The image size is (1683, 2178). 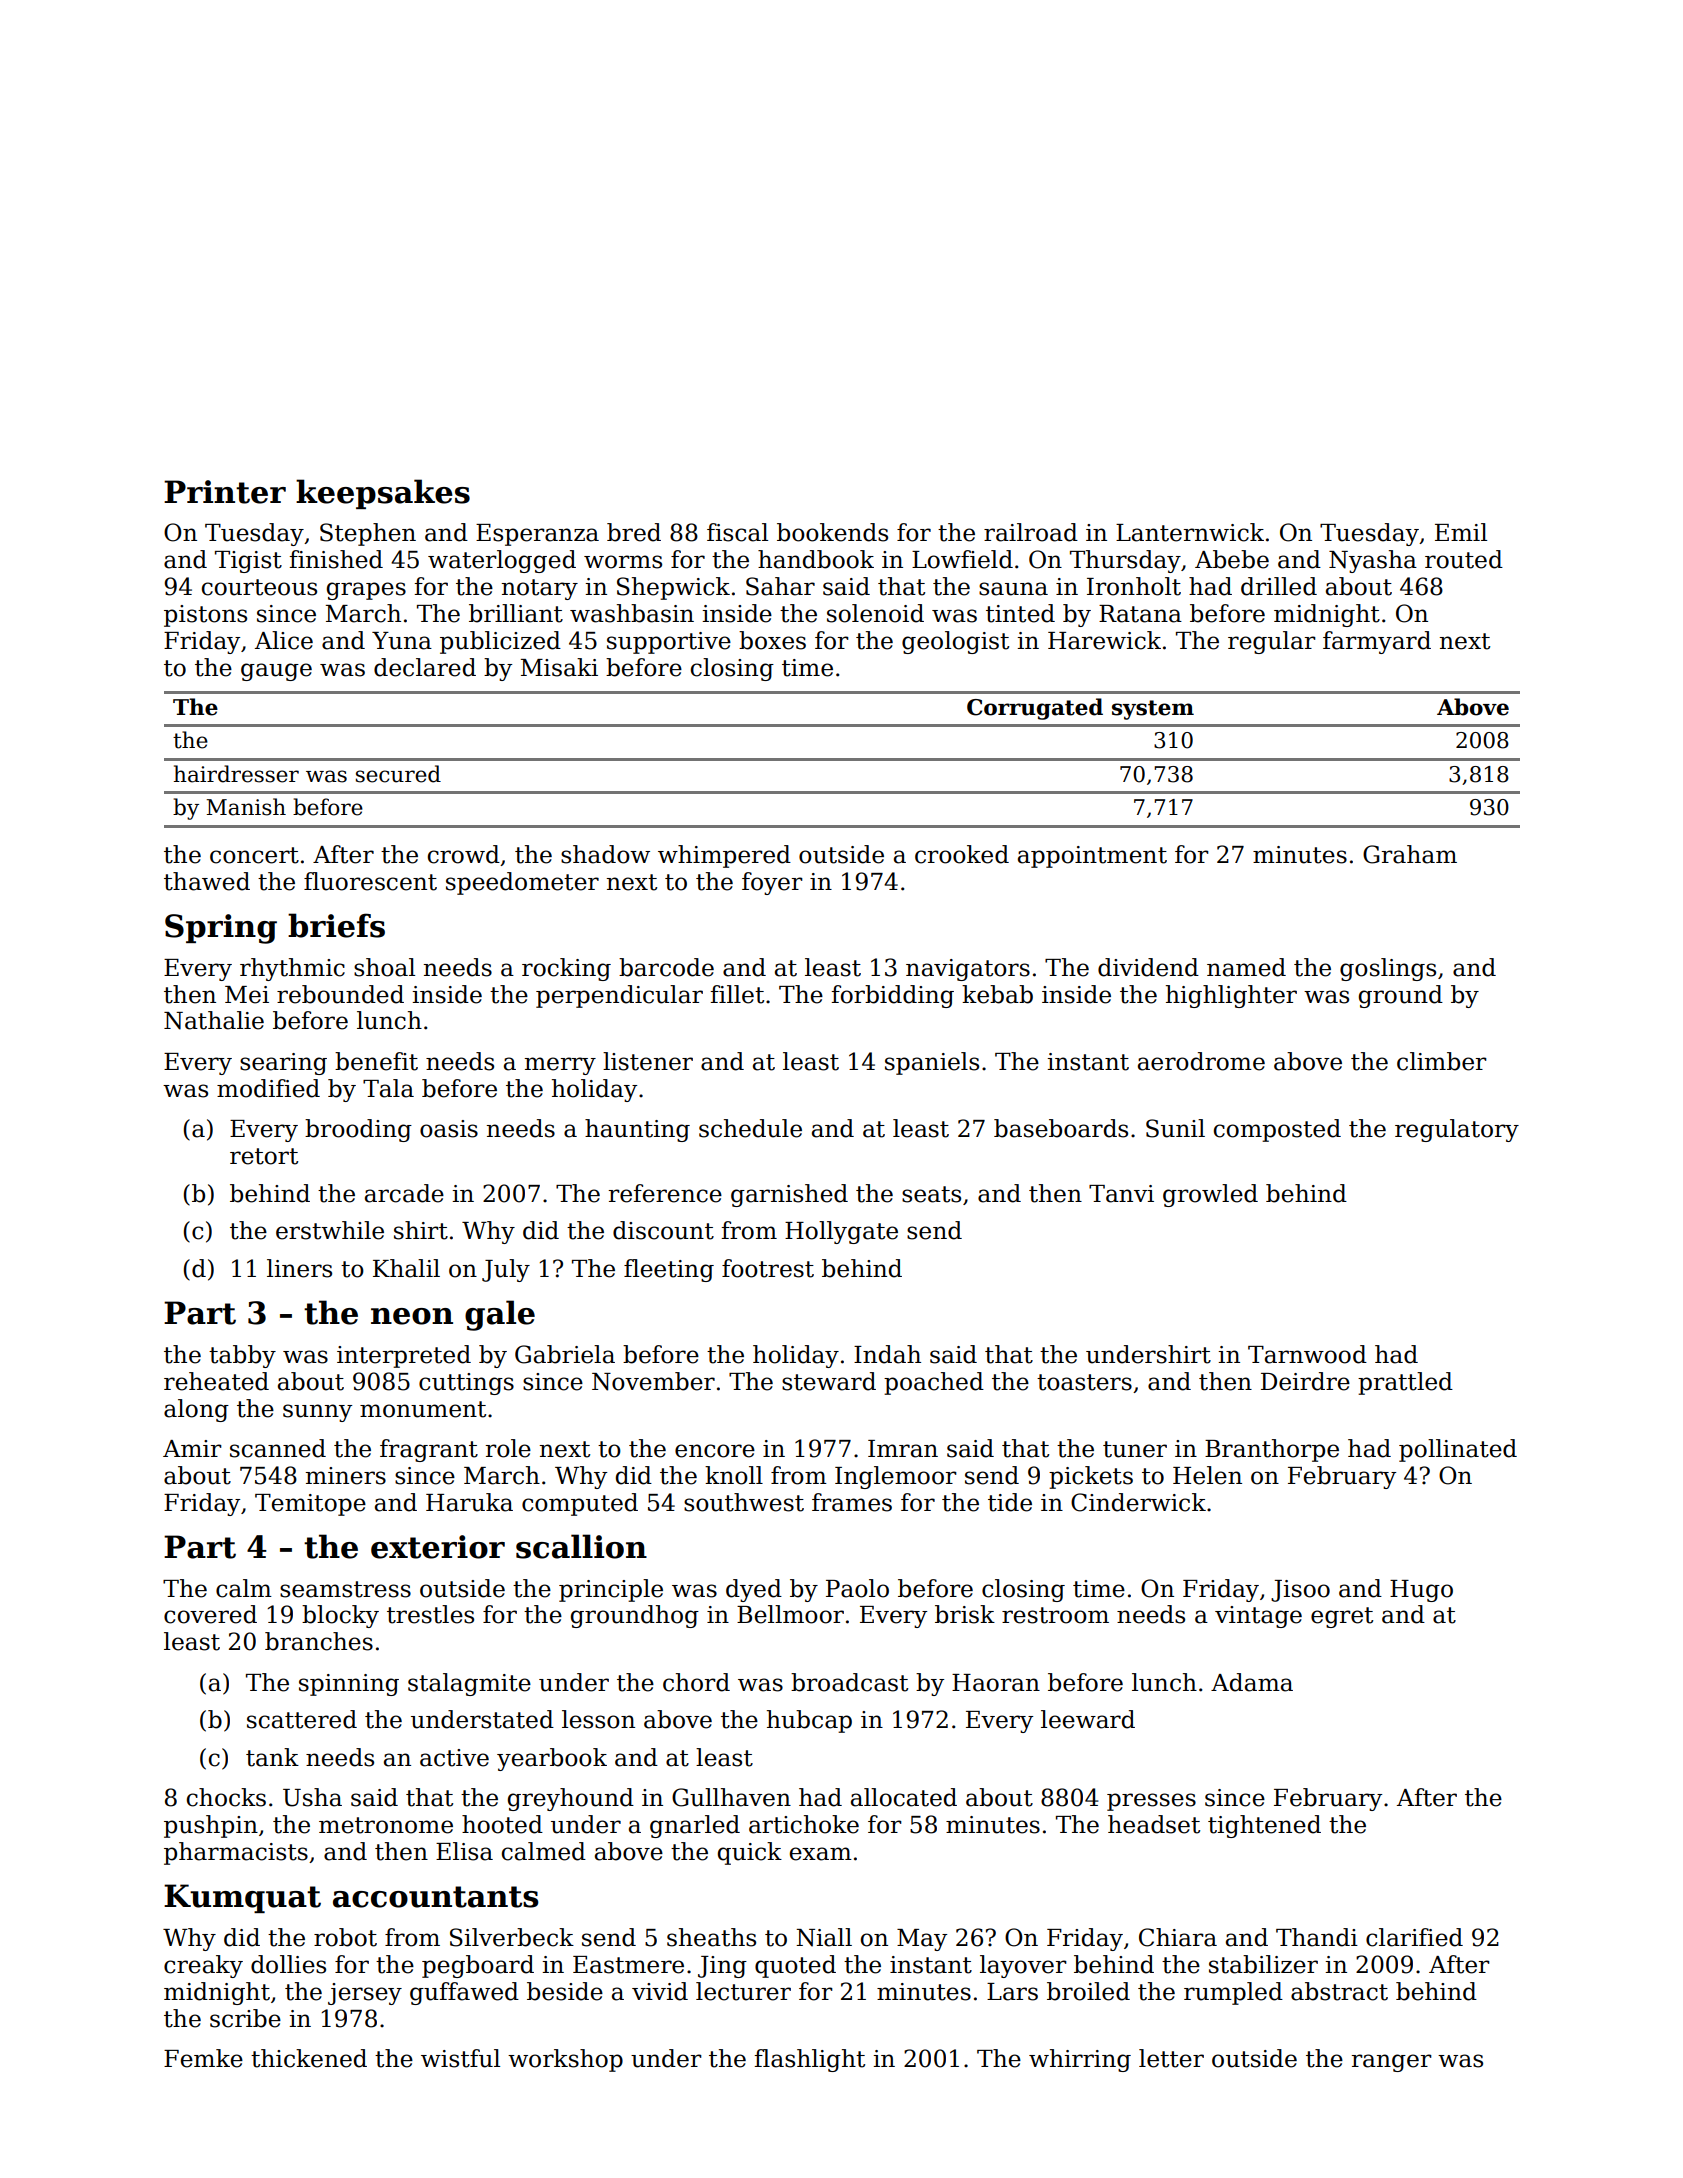 I want to click on gnarled, so click(x=695, y=1826).
